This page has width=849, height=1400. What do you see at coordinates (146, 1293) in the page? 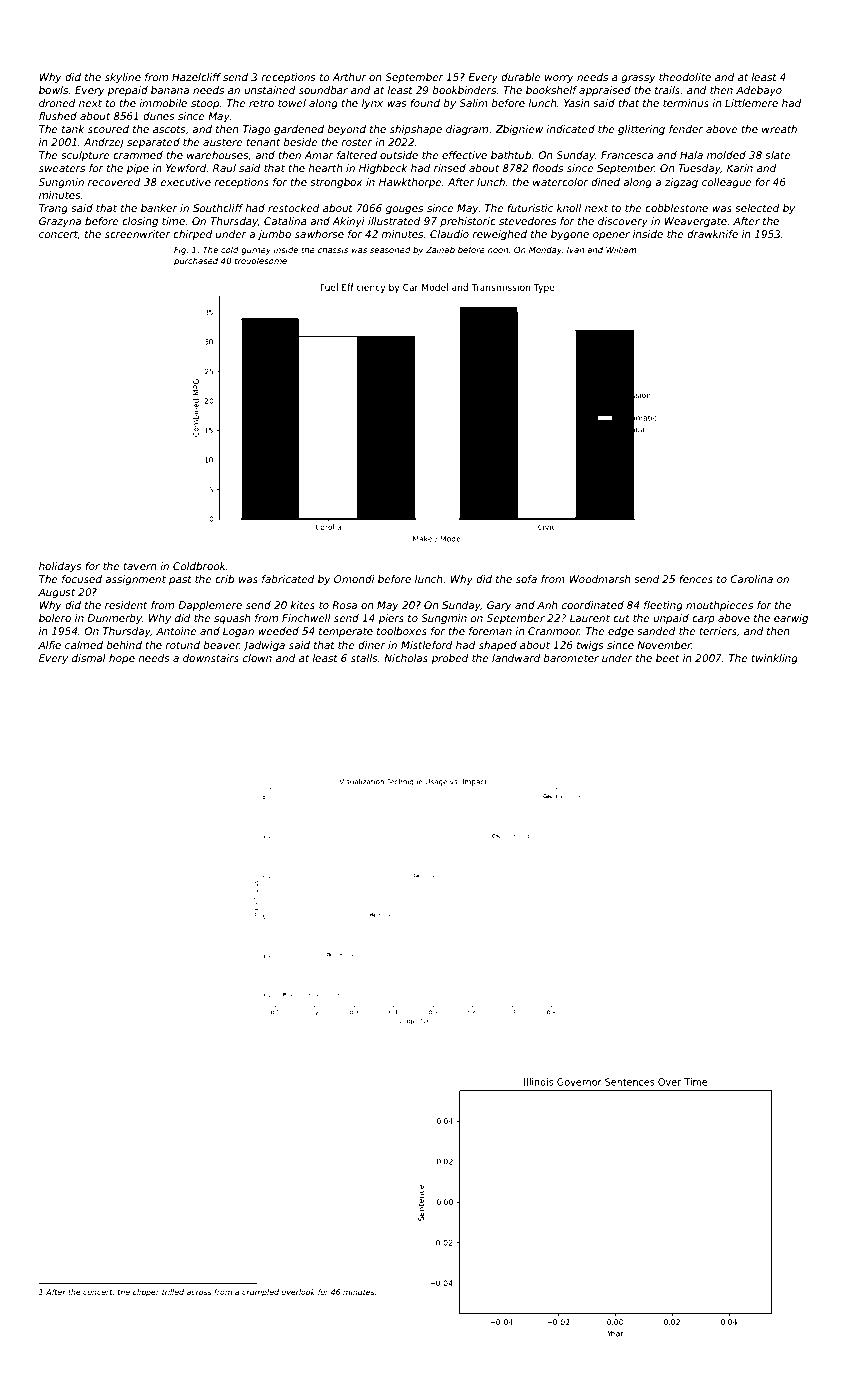
I see `clipper` at bounding box center [146, 1293].
